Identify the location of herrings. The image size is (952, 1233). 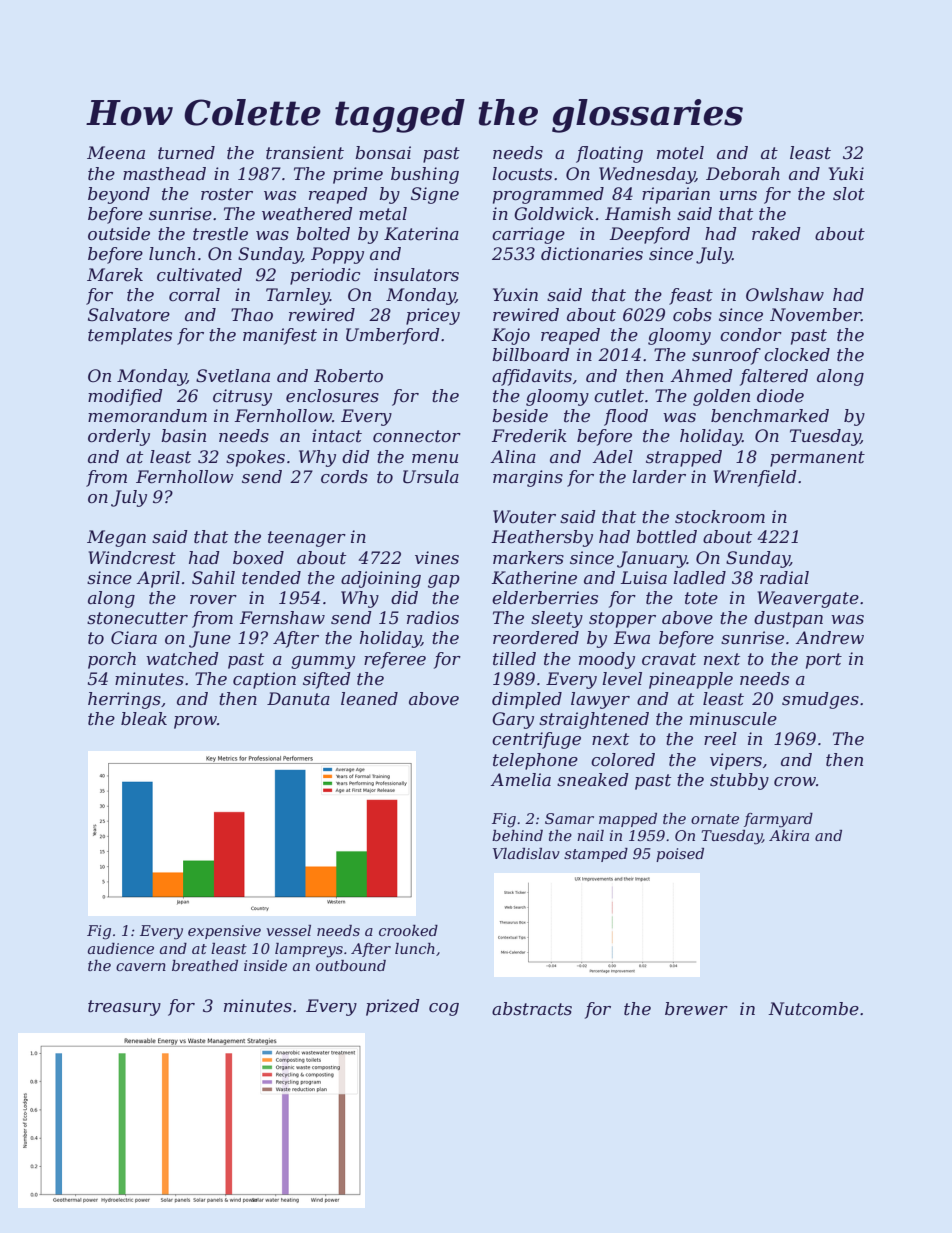
(124, 700).
